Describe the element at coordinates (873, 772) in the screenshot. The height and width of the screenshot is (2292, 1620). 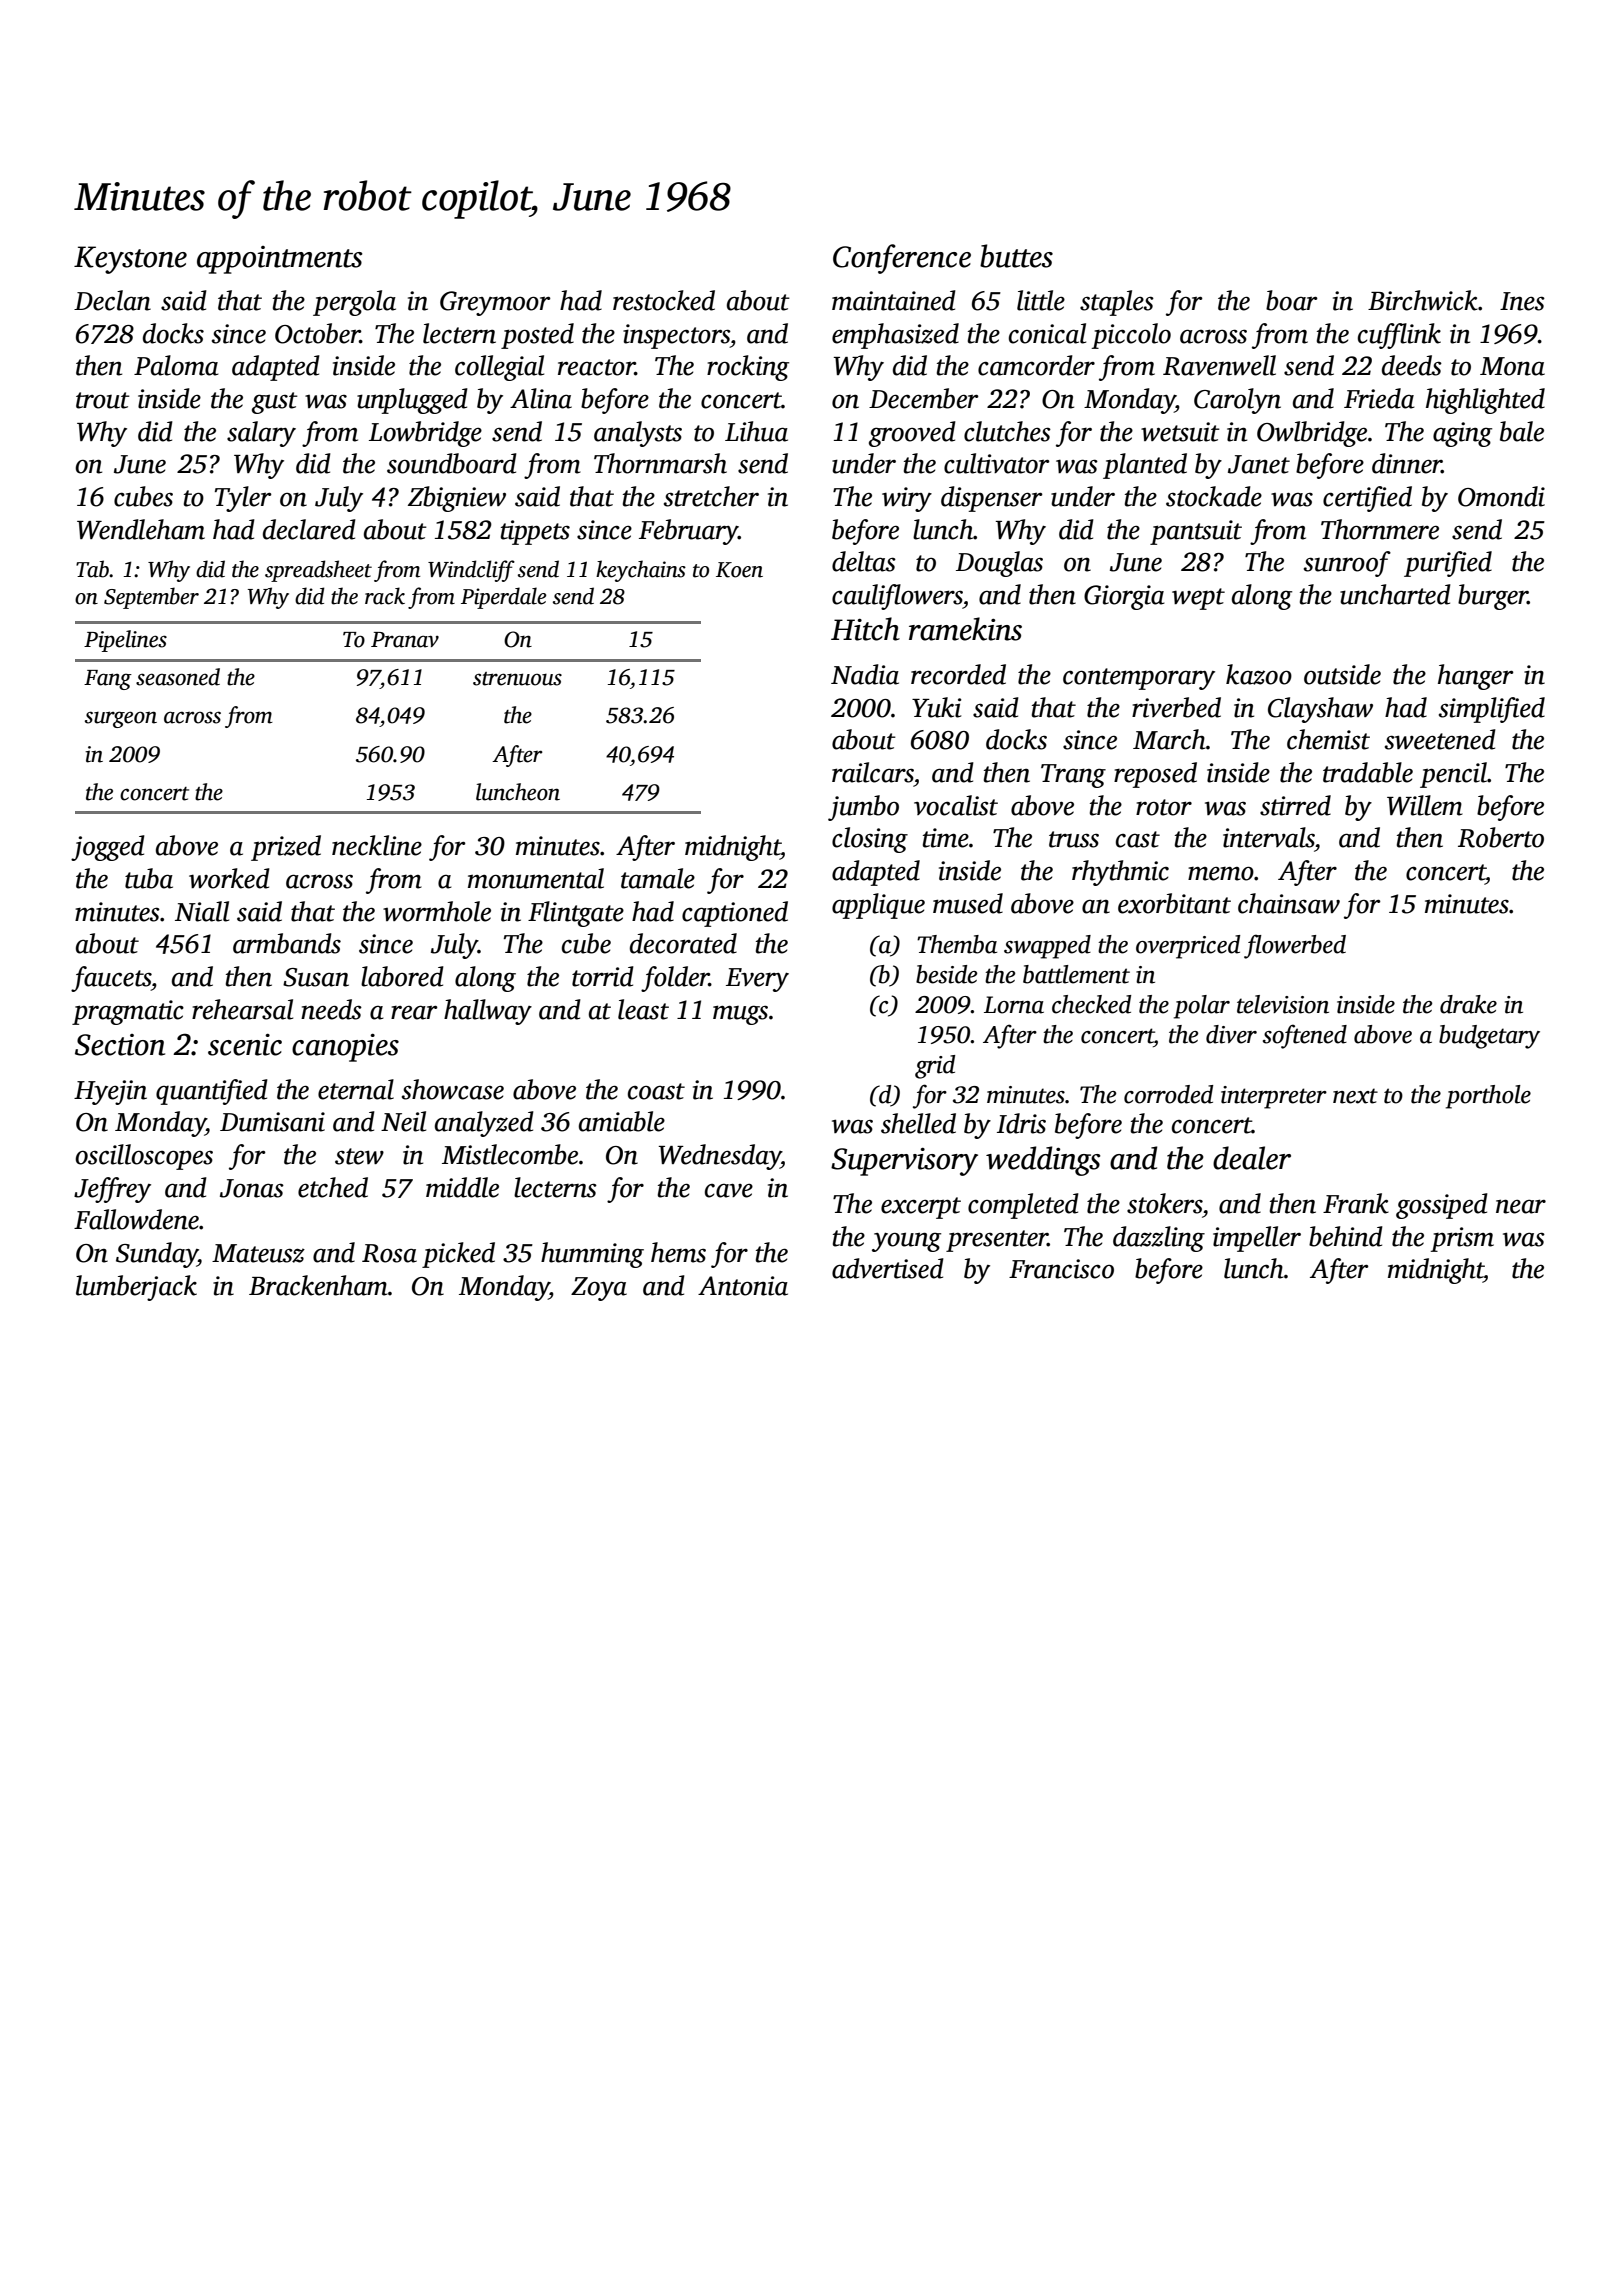
I see `railcars` at that location.
